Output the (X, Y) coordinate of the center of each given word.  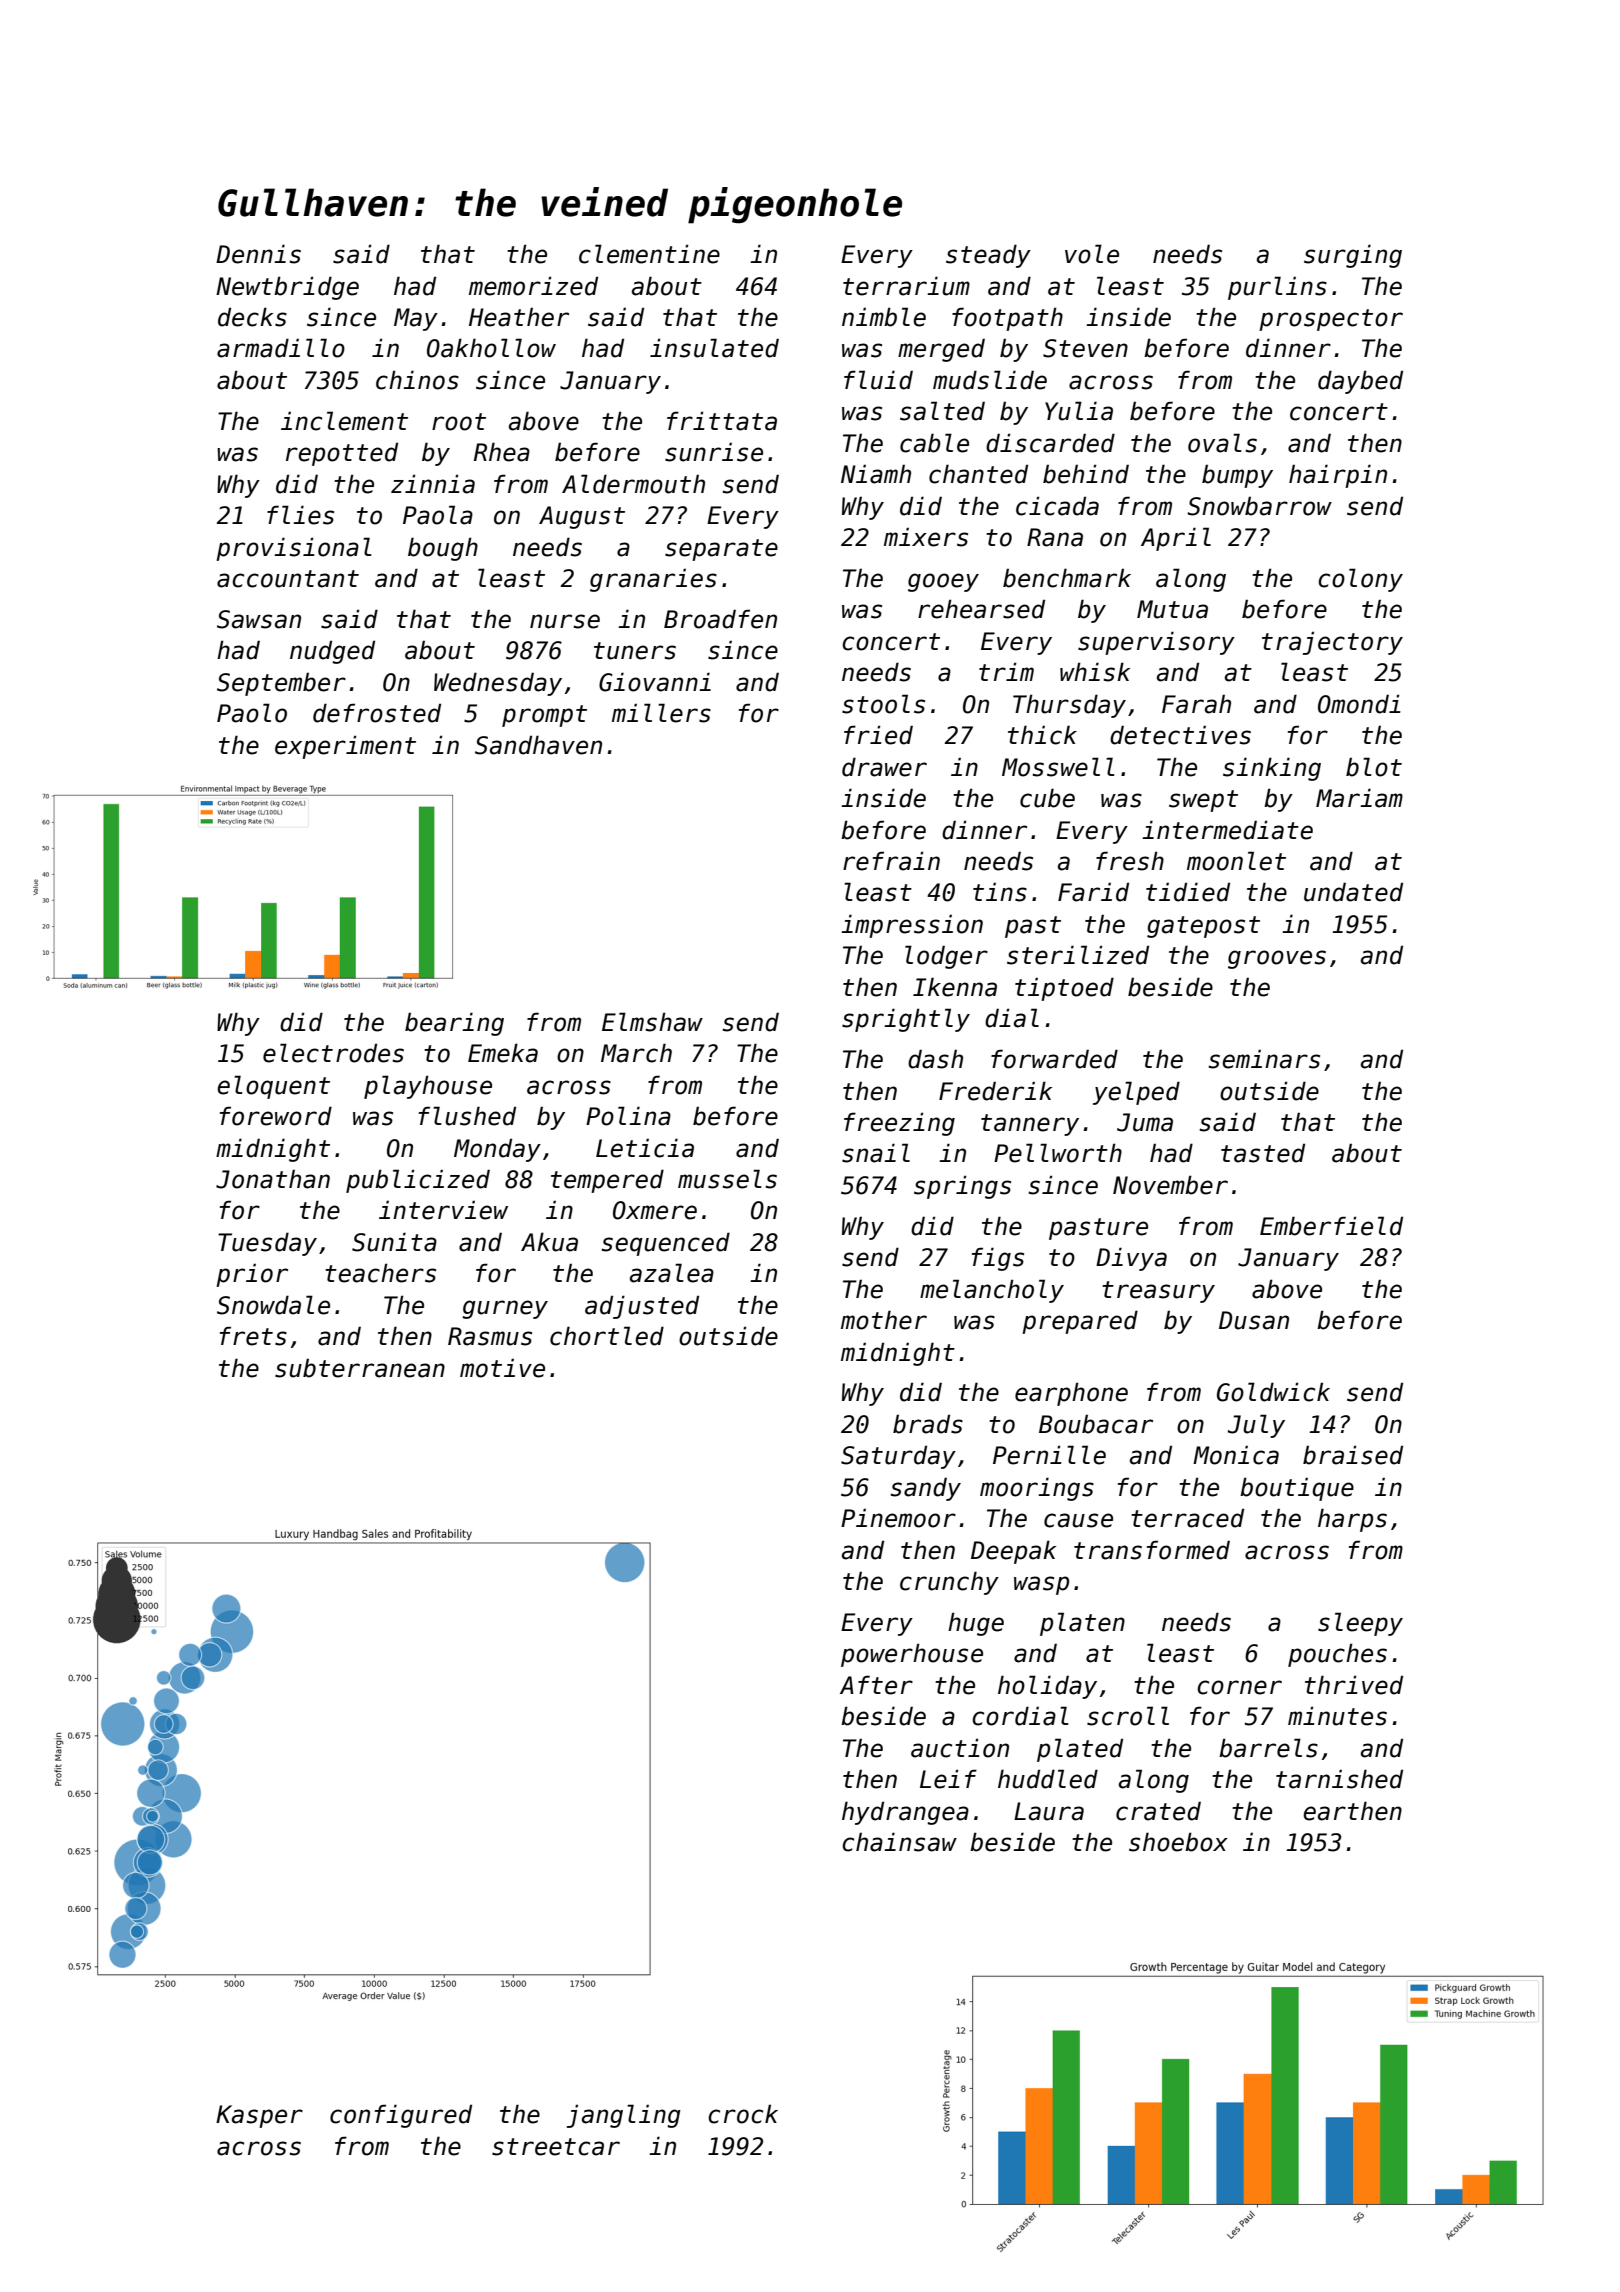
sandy (926, 1489)
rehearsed (981, 609)
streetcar (556, 2147)
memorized (533, 286)
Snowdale (273, 1305)
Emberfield (1331, 1226)
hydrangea (905, 1813)
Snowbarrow (1259, 506)
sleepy (1360, 1624)
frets (253, 1336)
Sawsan (259, 619)
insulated (714, 348)
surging (1353, 256)
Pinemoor (898, 1518)
